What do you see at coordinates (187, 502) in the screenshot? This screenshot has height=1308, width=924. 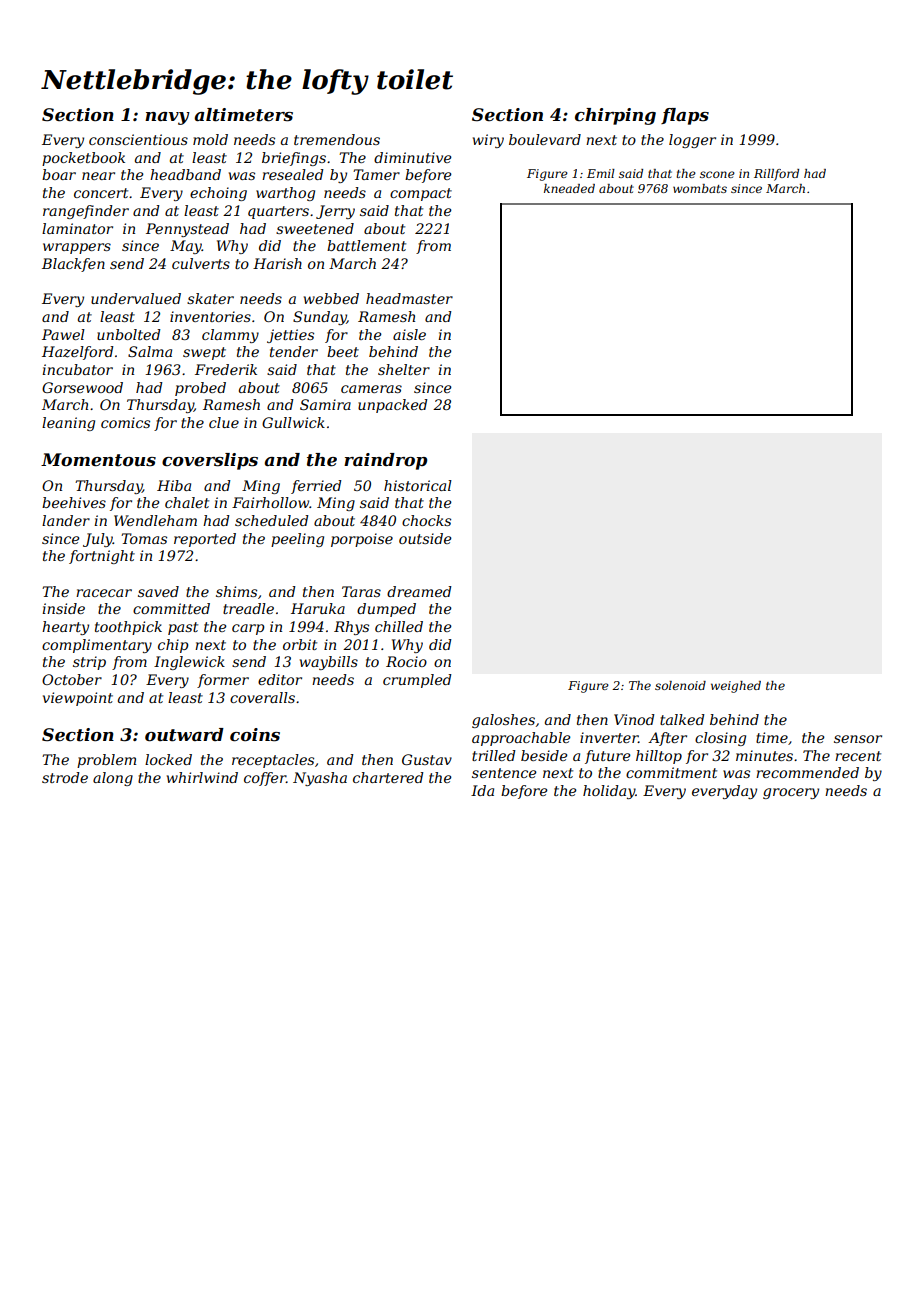 I see `chalet` at bounding box center [187, 502].
